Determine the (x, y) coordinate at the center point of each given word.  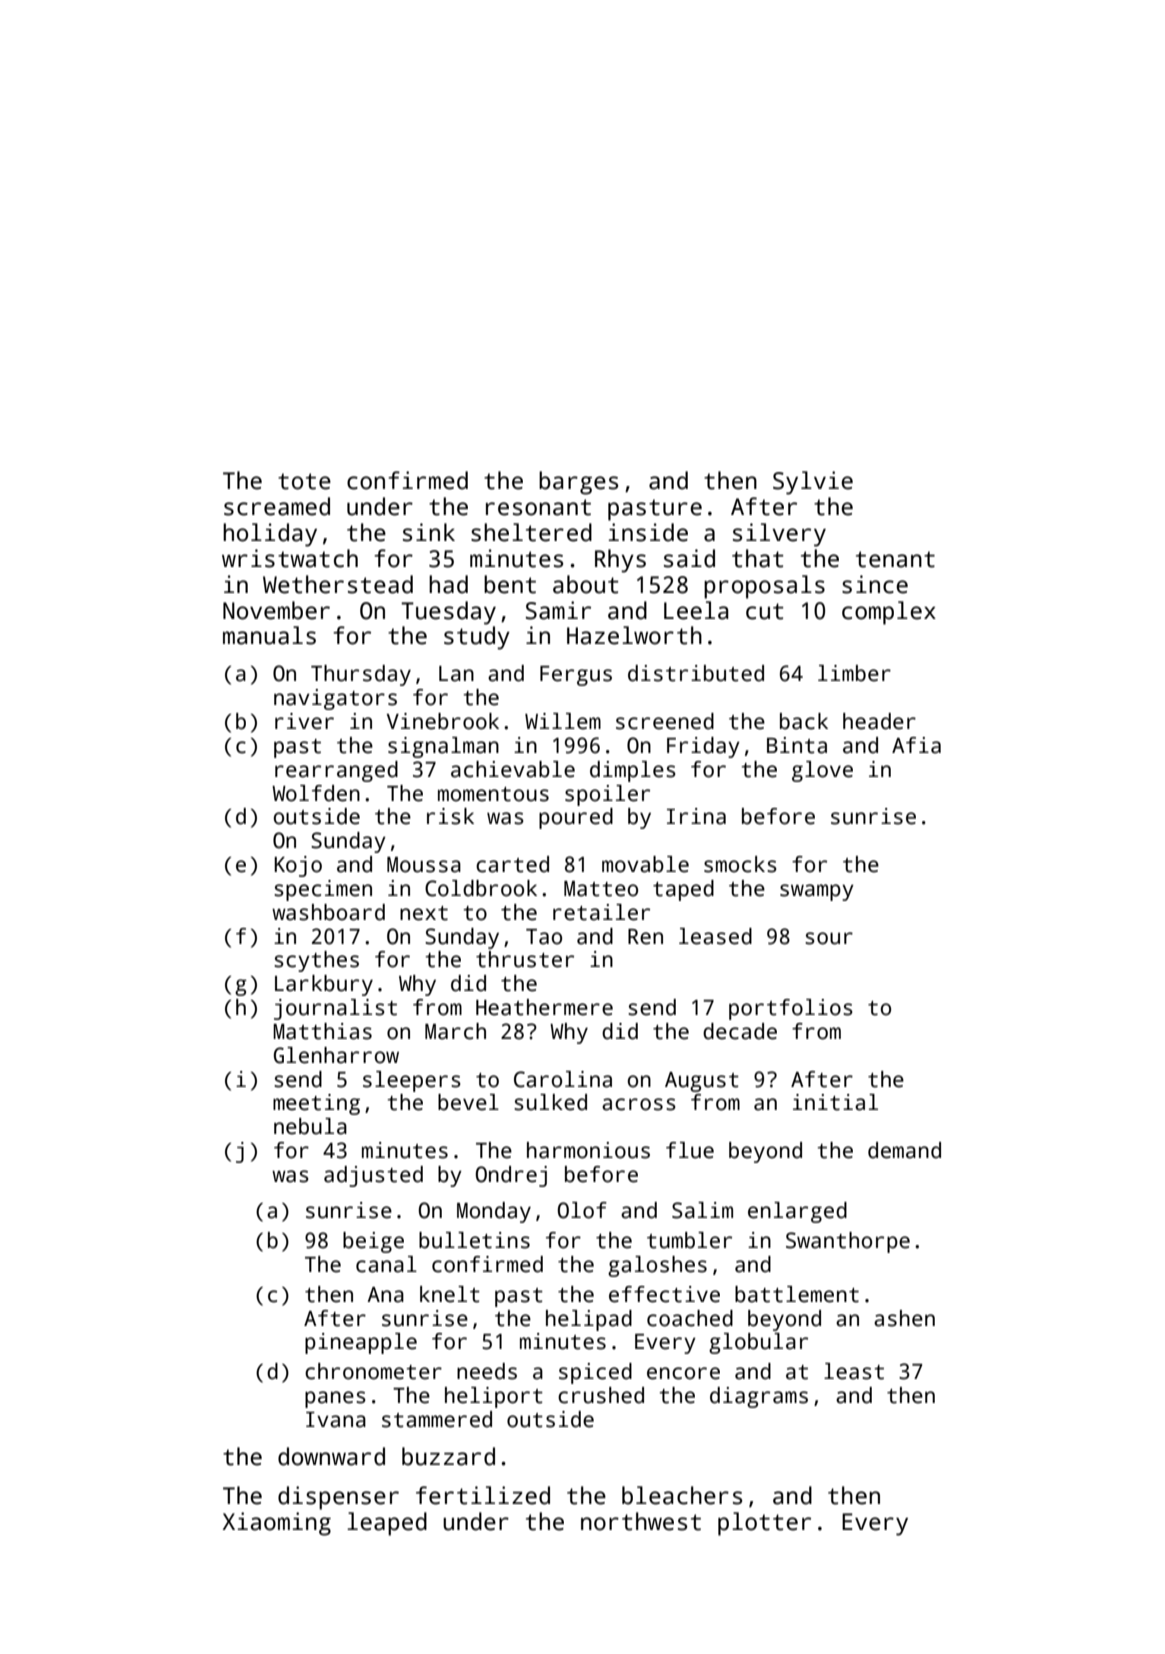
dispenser (338, 1498)
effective (664, 1294)
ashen (904, 1318)
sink (429, 532)
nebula (310, 1126)
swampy (817, 892)
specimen (323, 890)
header (879, 721)
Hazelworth (634, 635)
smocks (740, 864)
